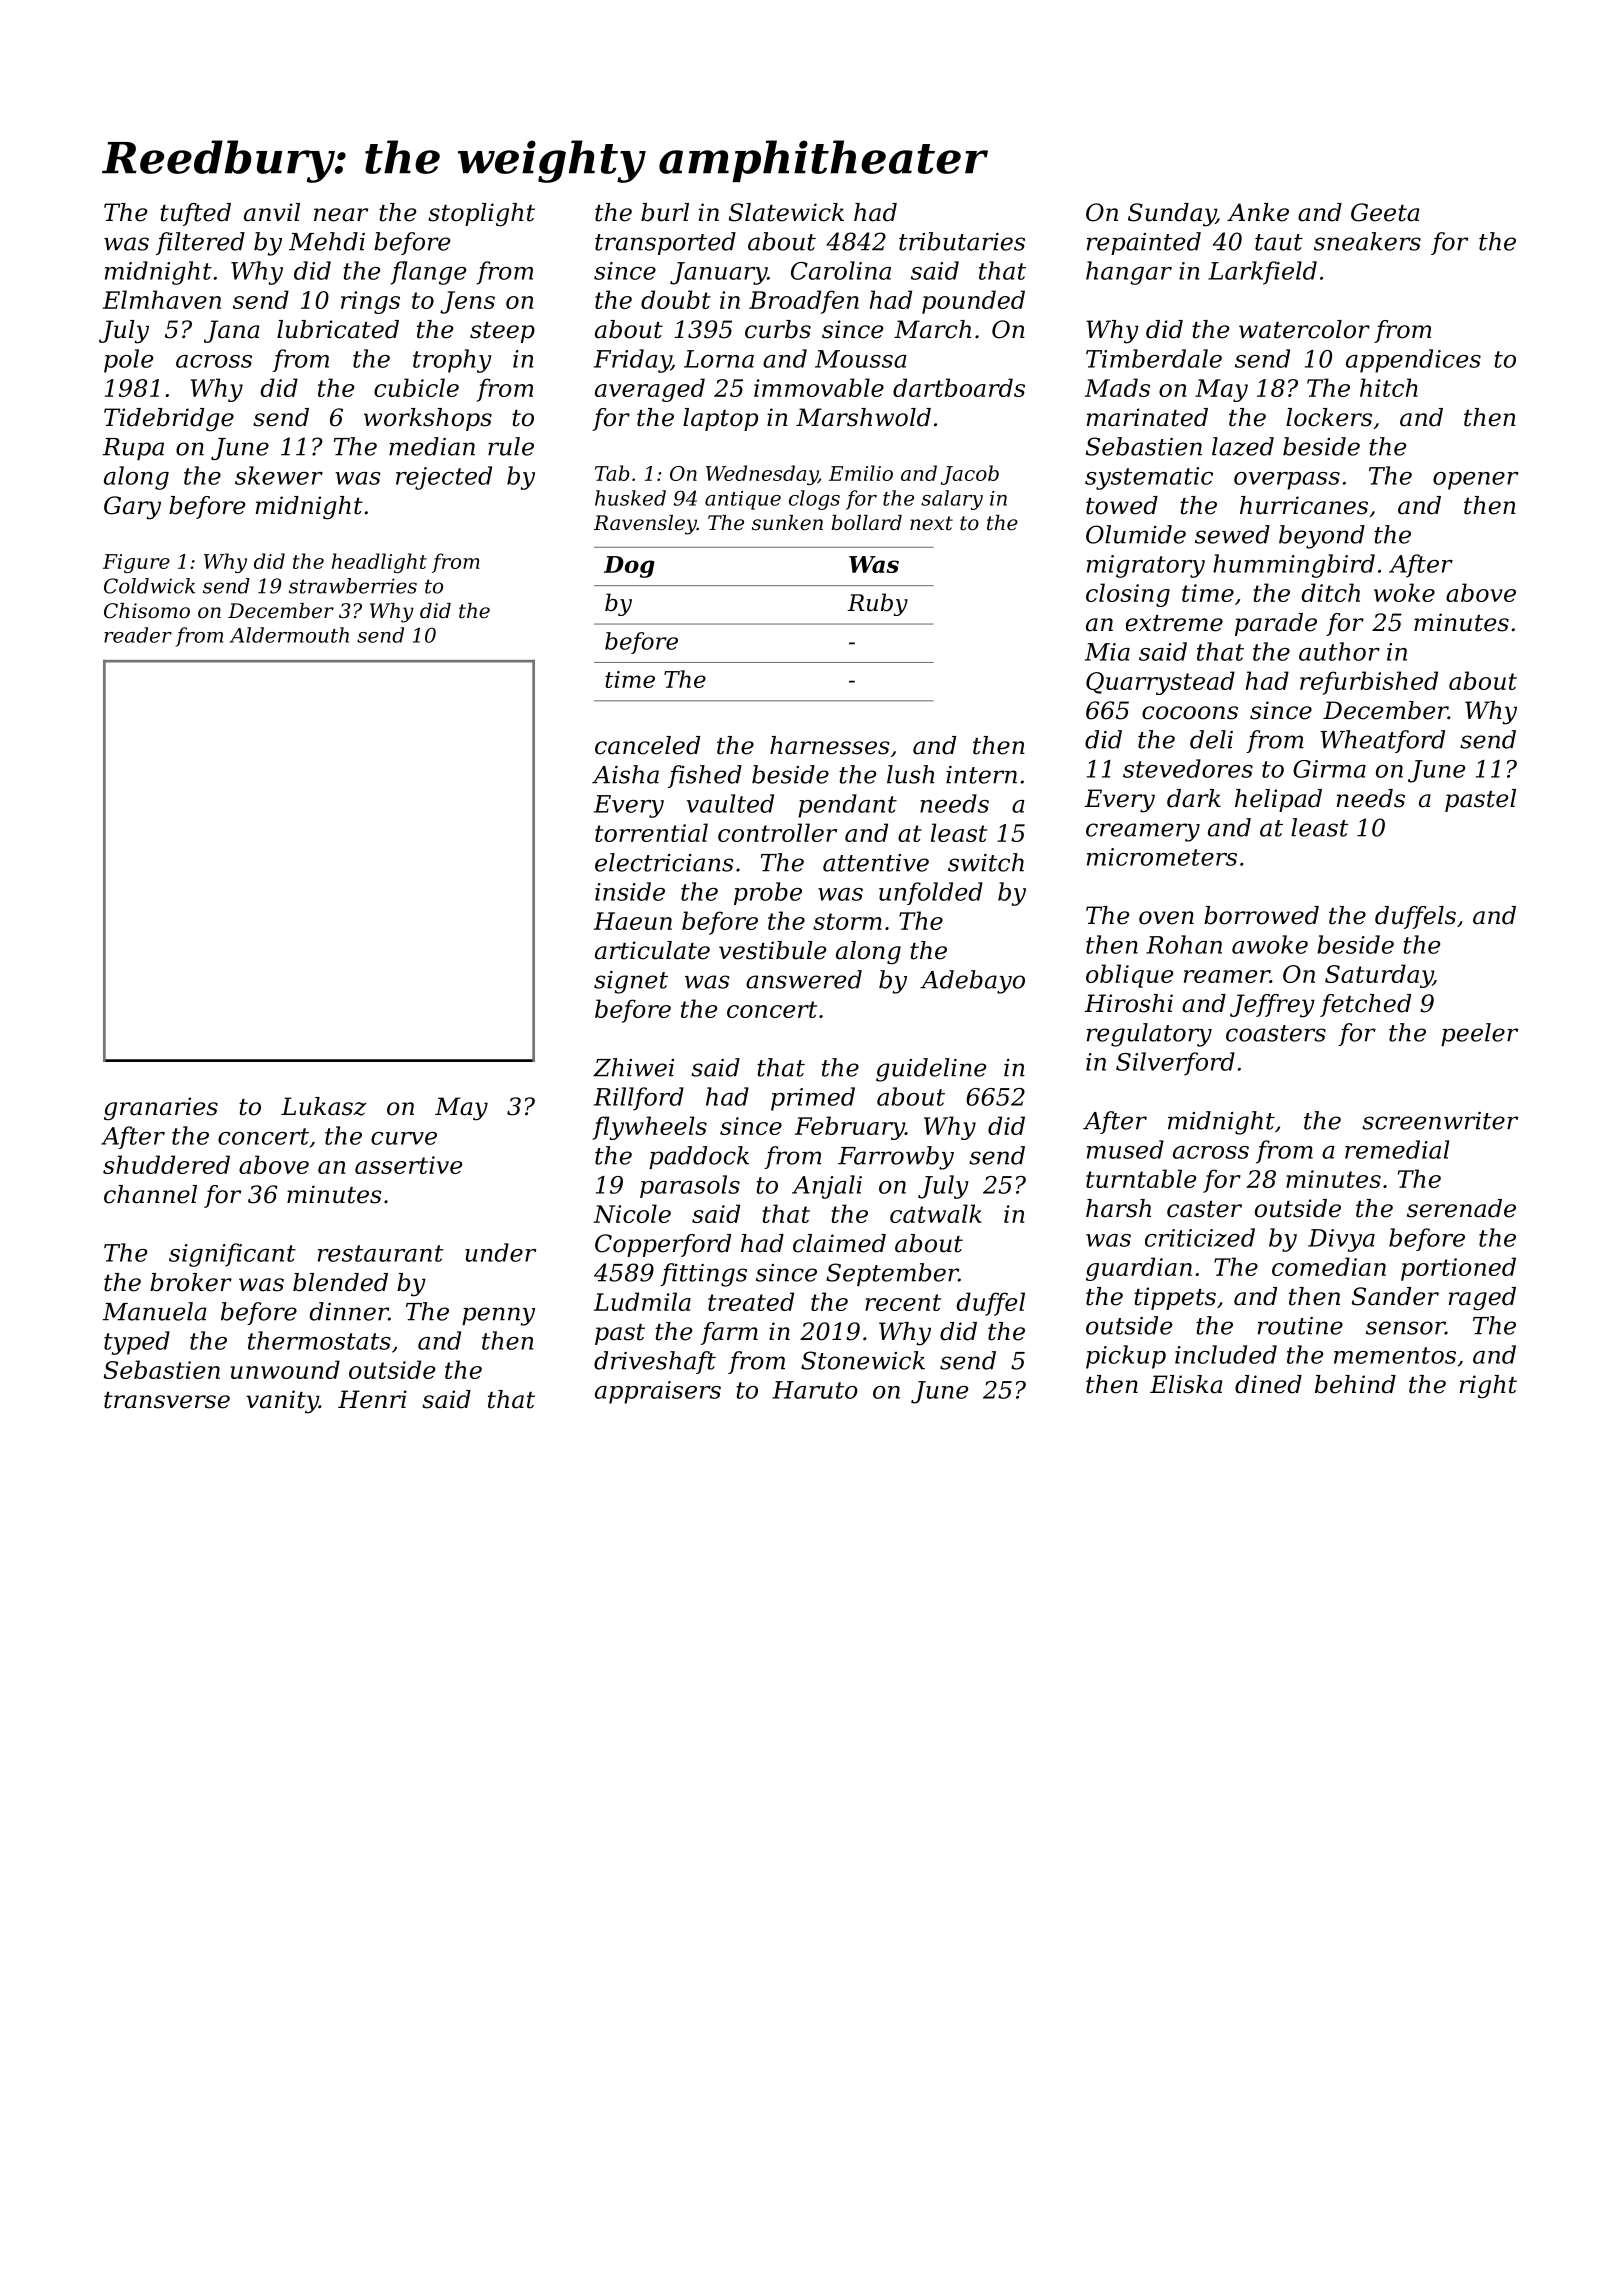 This image has height=2292, width=1620. Describe the element at coordinates (1379, 976) in the image. I see `Saturday` at that location.
